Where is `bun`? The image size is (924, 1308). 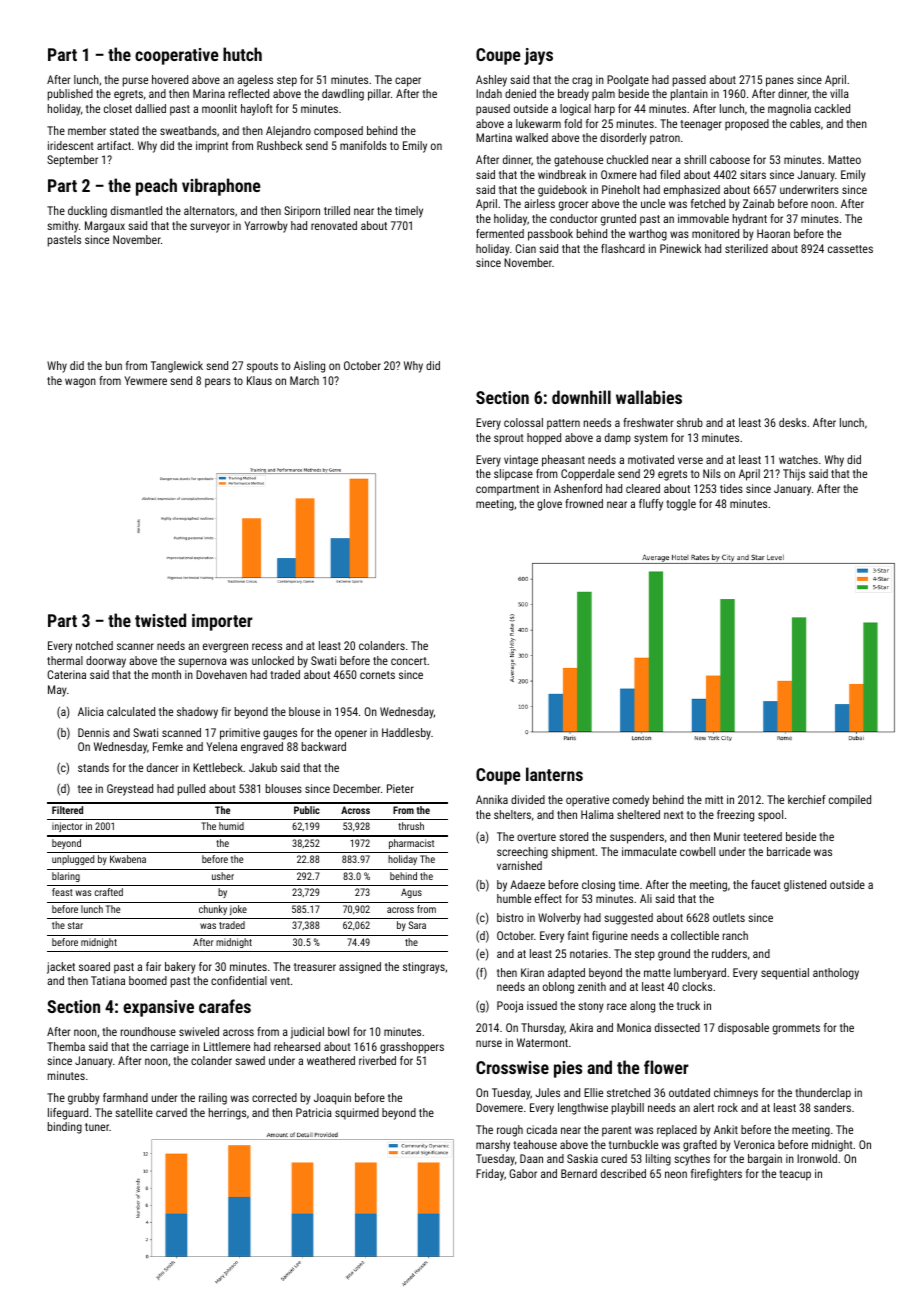 bun is located at coordinates (114, 365).
